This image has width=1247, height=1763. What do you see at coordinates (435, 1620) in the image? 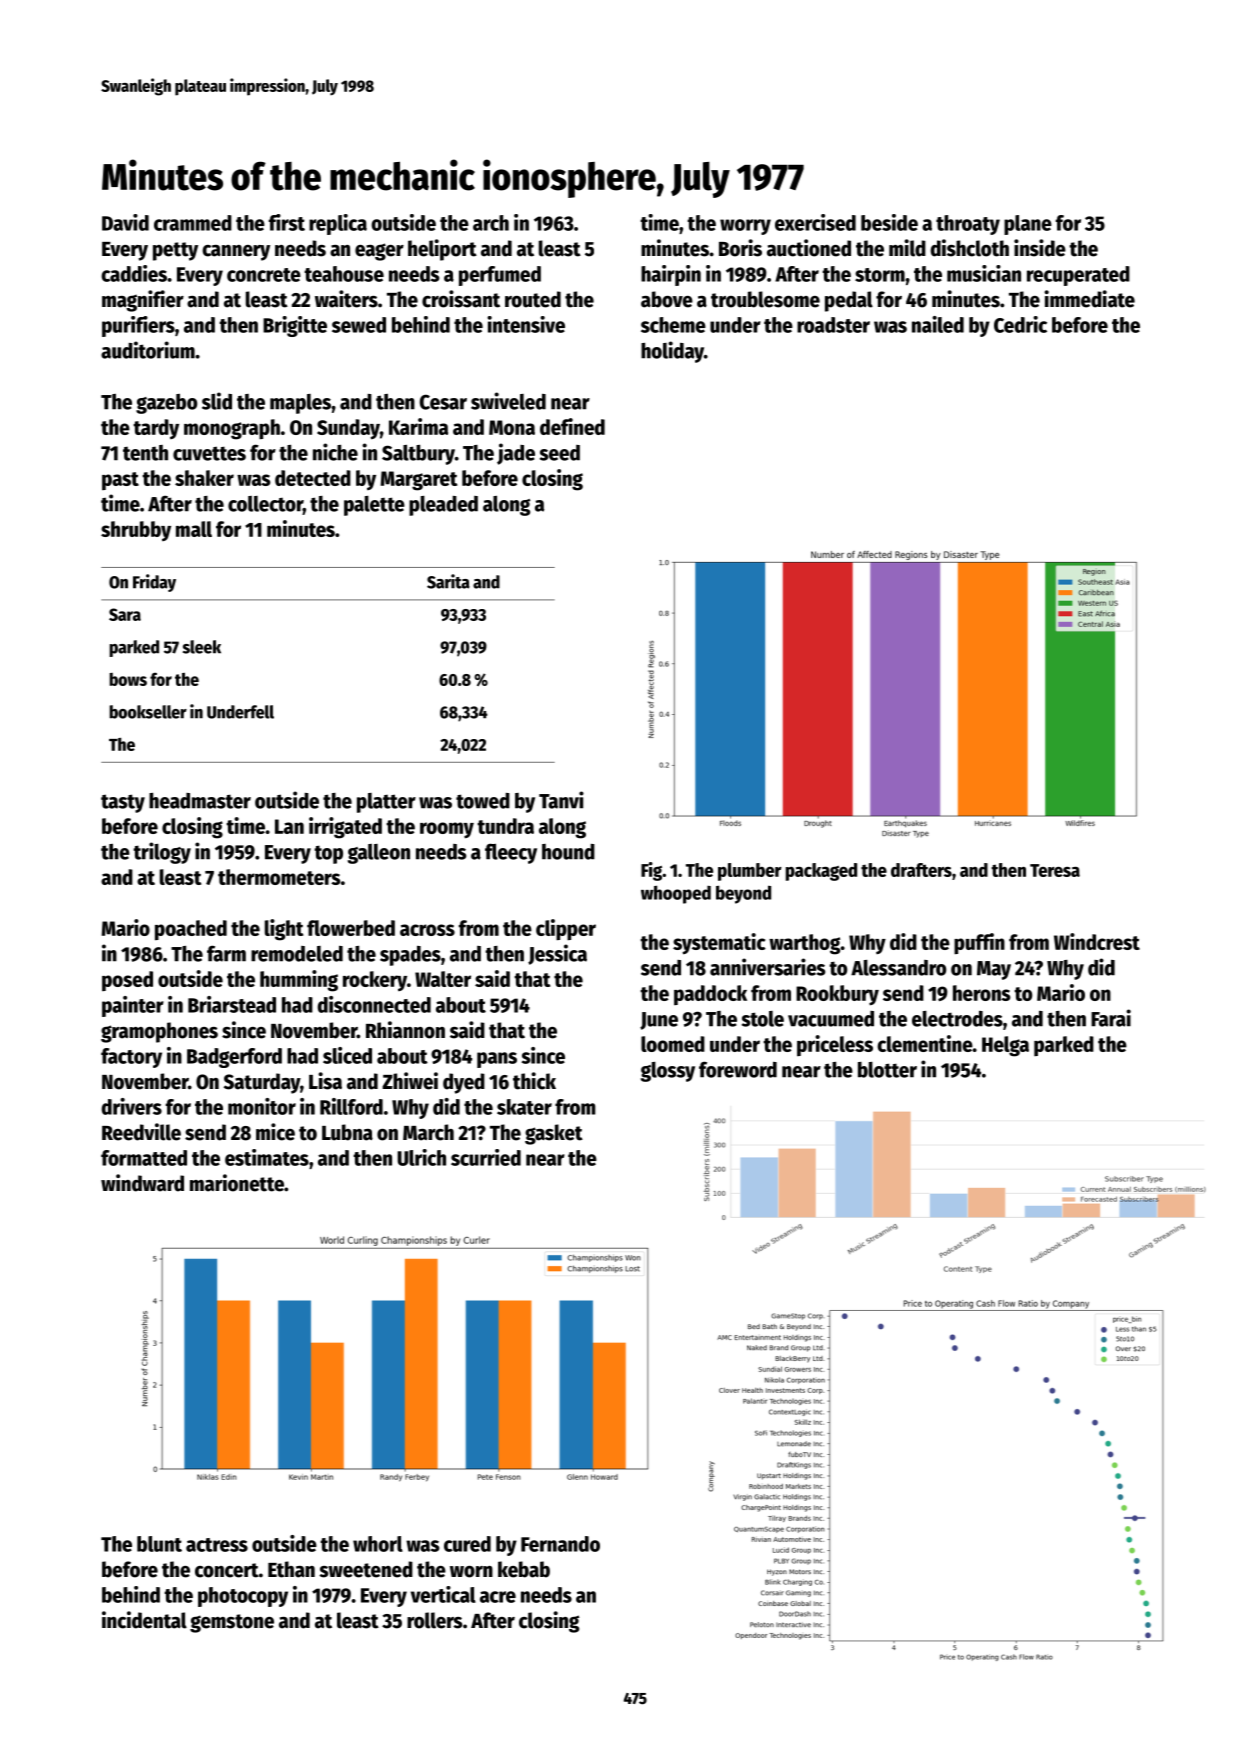
I see `rollers` at bounding box center [435, 1620].
